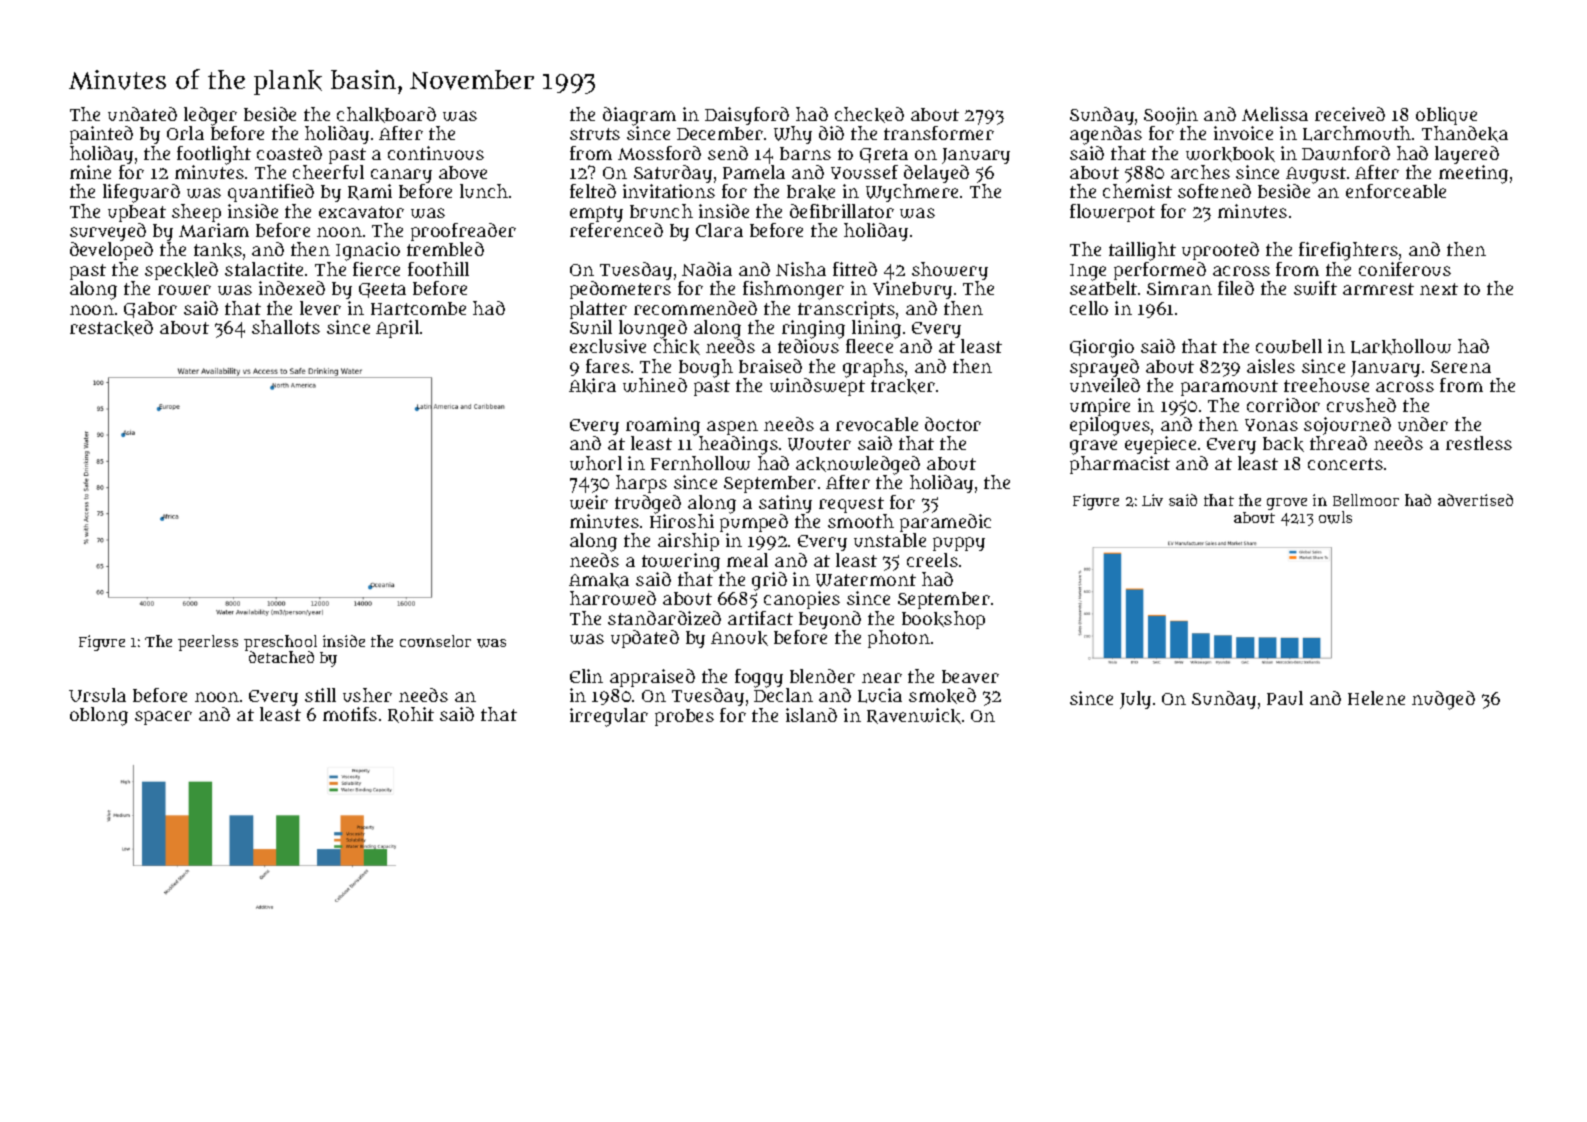  Describe the element at coordinates (1475, 500) in the screenshot. I see `advertised` at that location.
